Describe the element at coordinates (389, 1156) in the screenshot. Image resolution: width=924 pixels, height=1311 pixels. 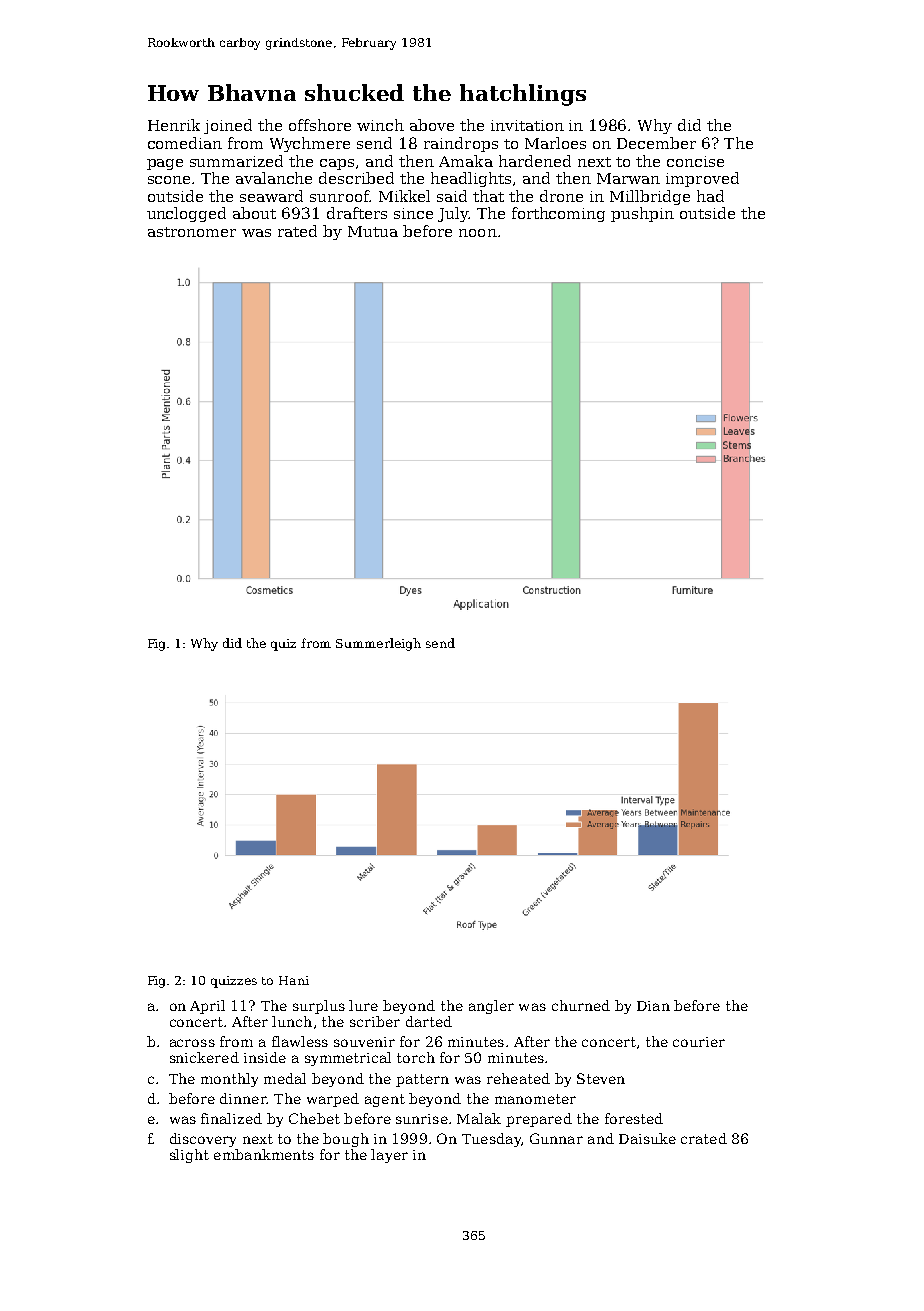
I see `layer` at that location.
